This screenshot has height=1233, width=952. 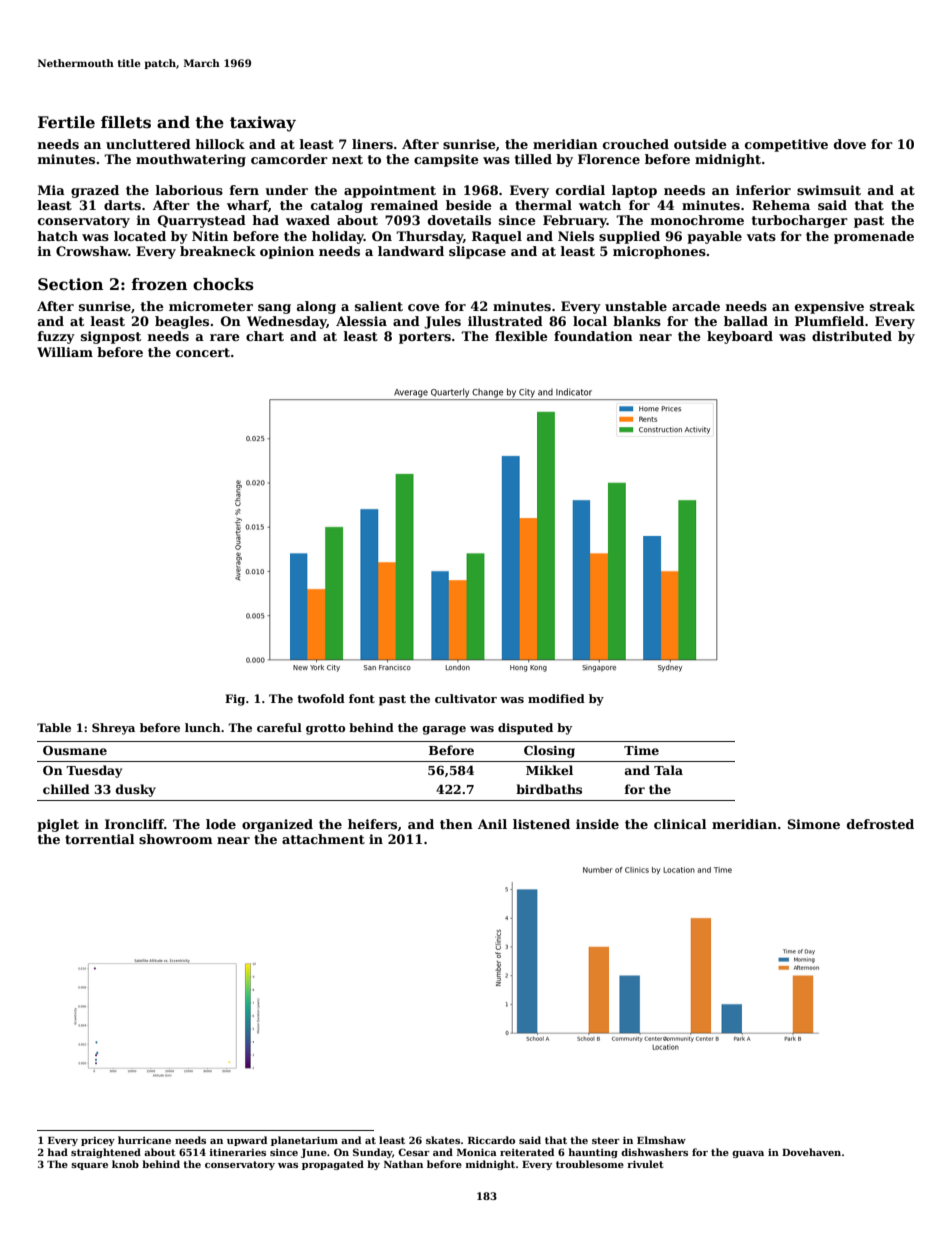 I want to click on Anil, so click(x=492, y=824).
